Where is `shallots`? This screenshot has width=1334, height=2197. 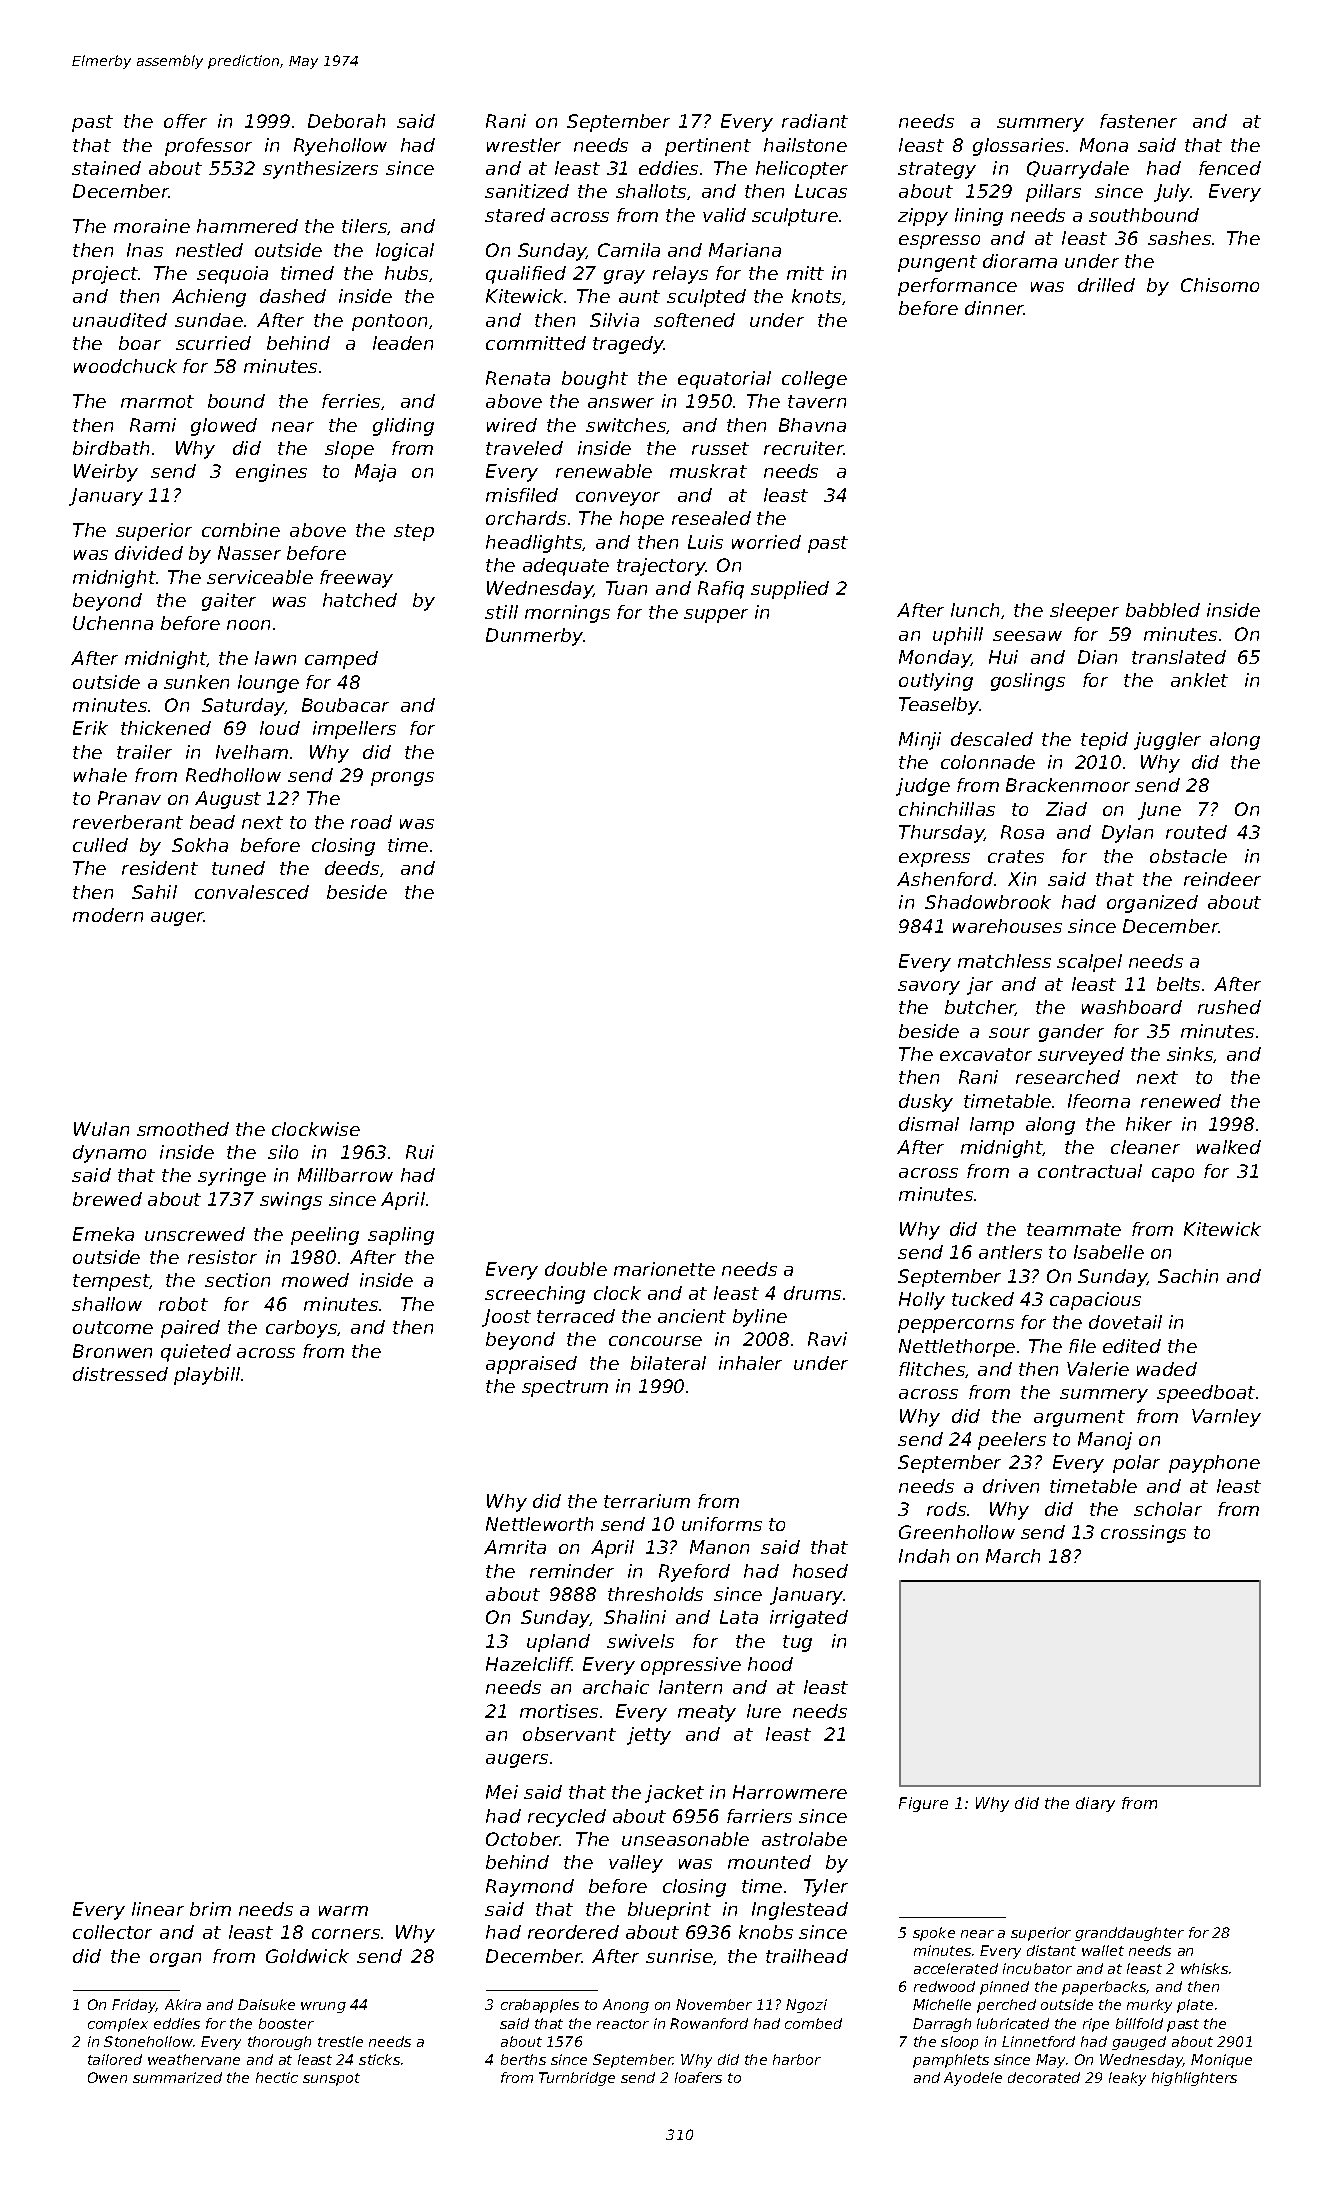
shallots is located at coordinates (651, 191).
